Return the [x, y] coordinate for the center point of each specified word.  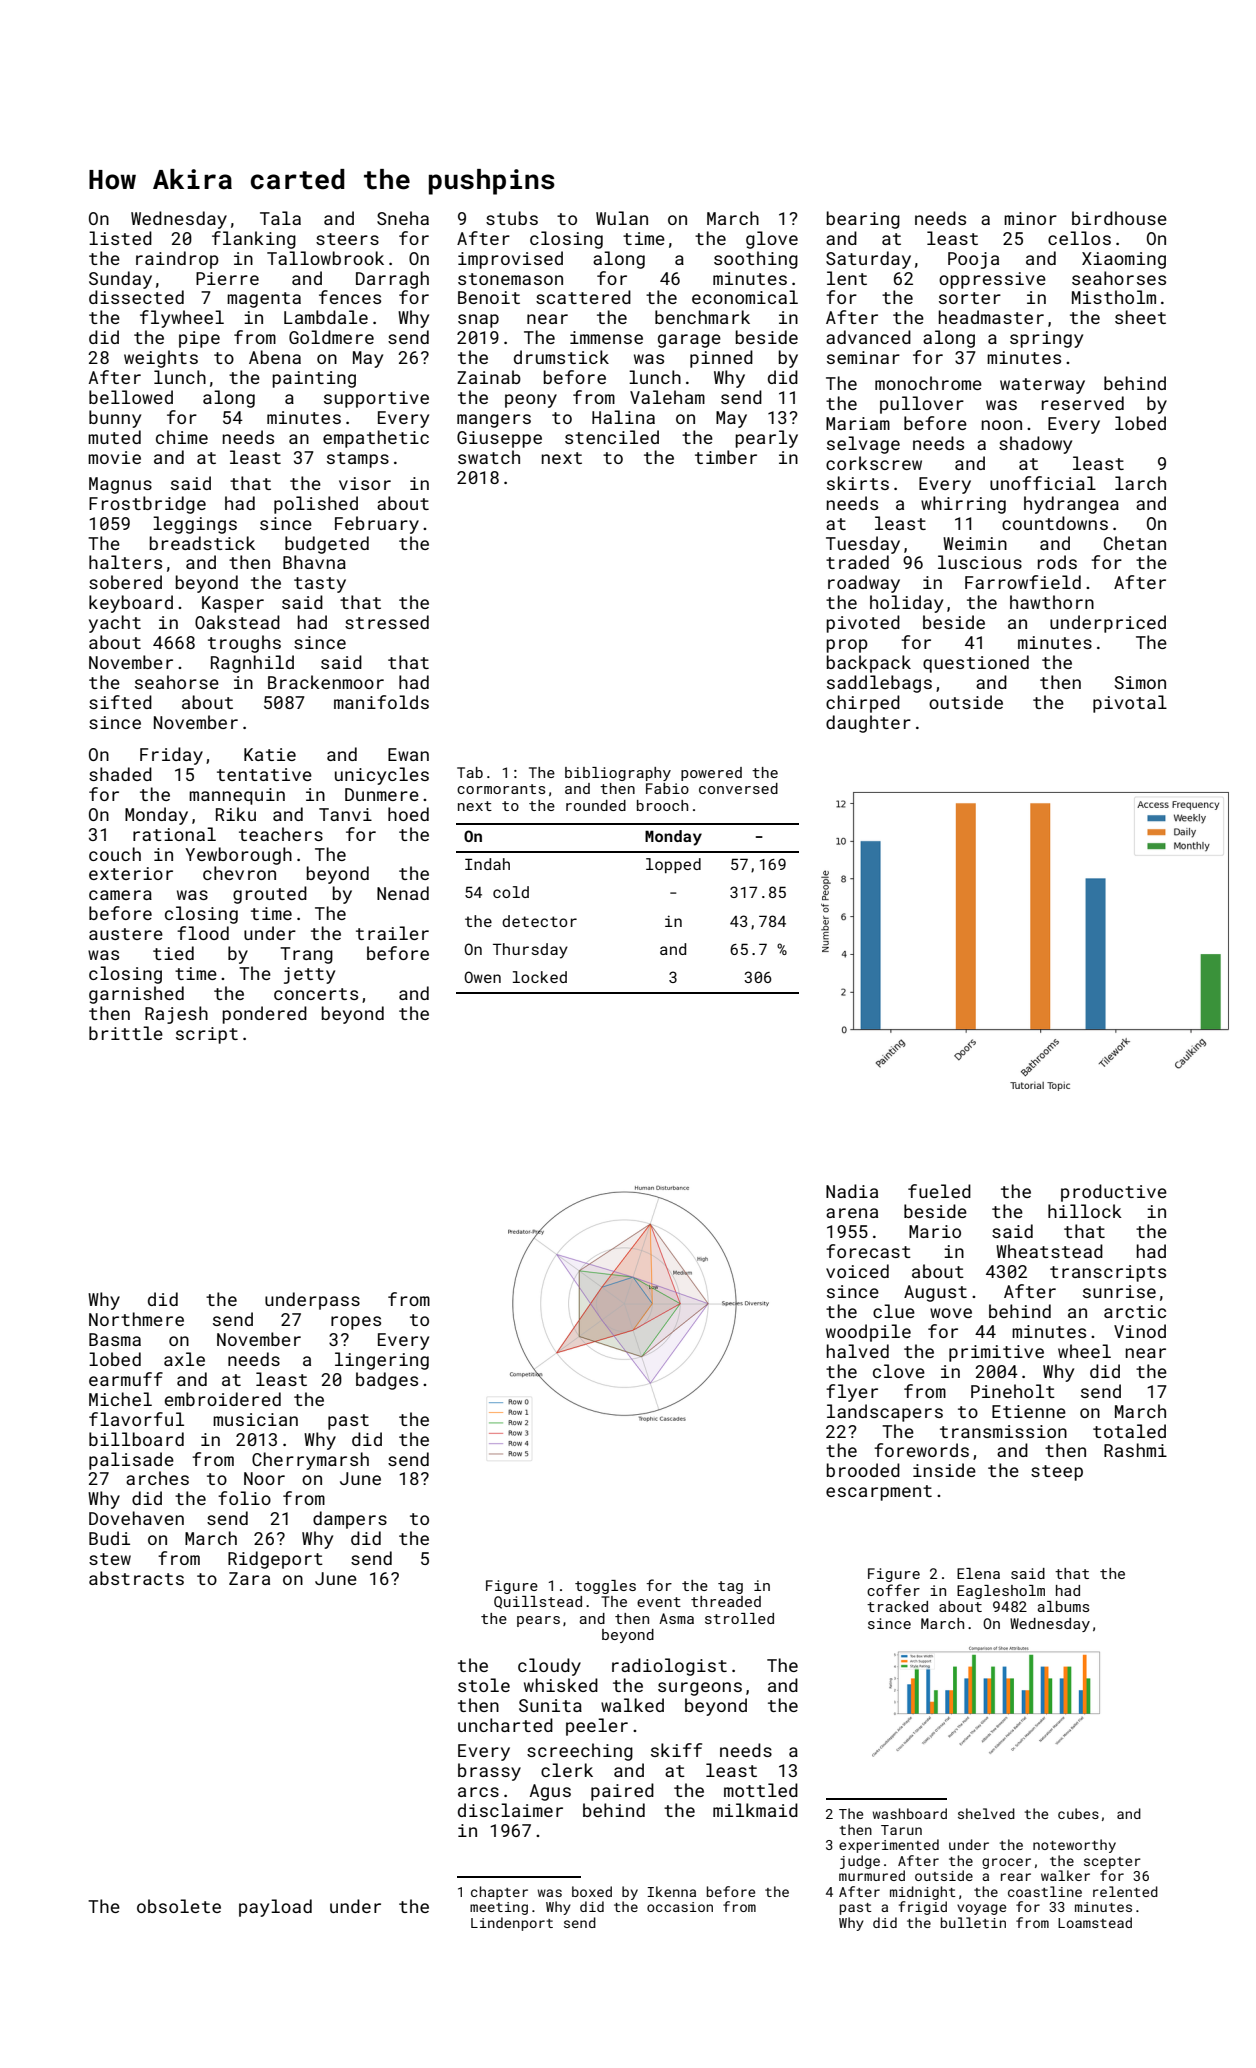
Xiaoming [1124, 260]
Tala [280, 218]
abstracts [136, 1578]
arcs [478, 1792]
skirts [858, 483]
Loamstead [1095, 1922]
